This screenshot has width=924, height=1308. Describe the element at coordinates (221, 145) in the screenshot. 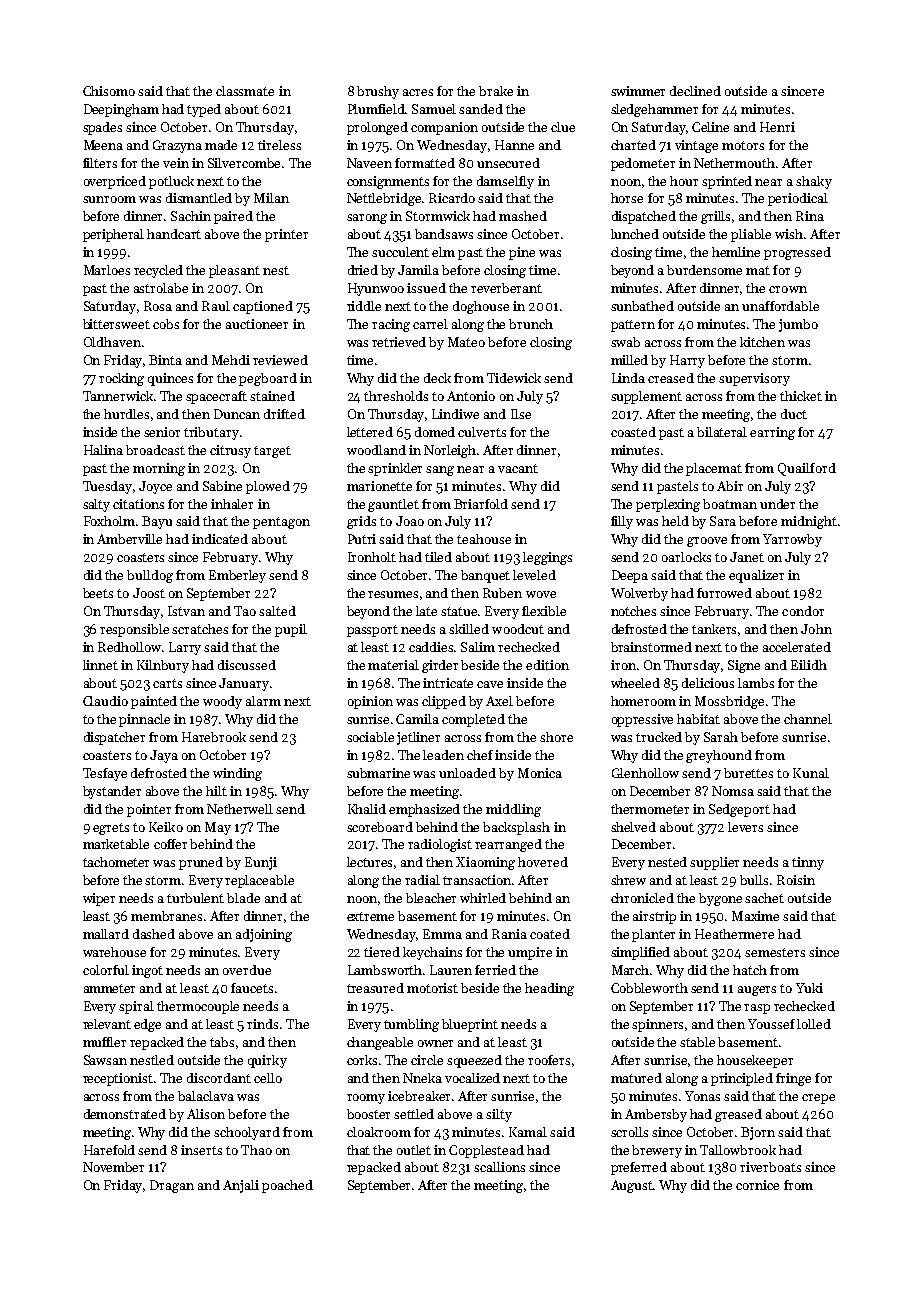

I see `made` at that location.
